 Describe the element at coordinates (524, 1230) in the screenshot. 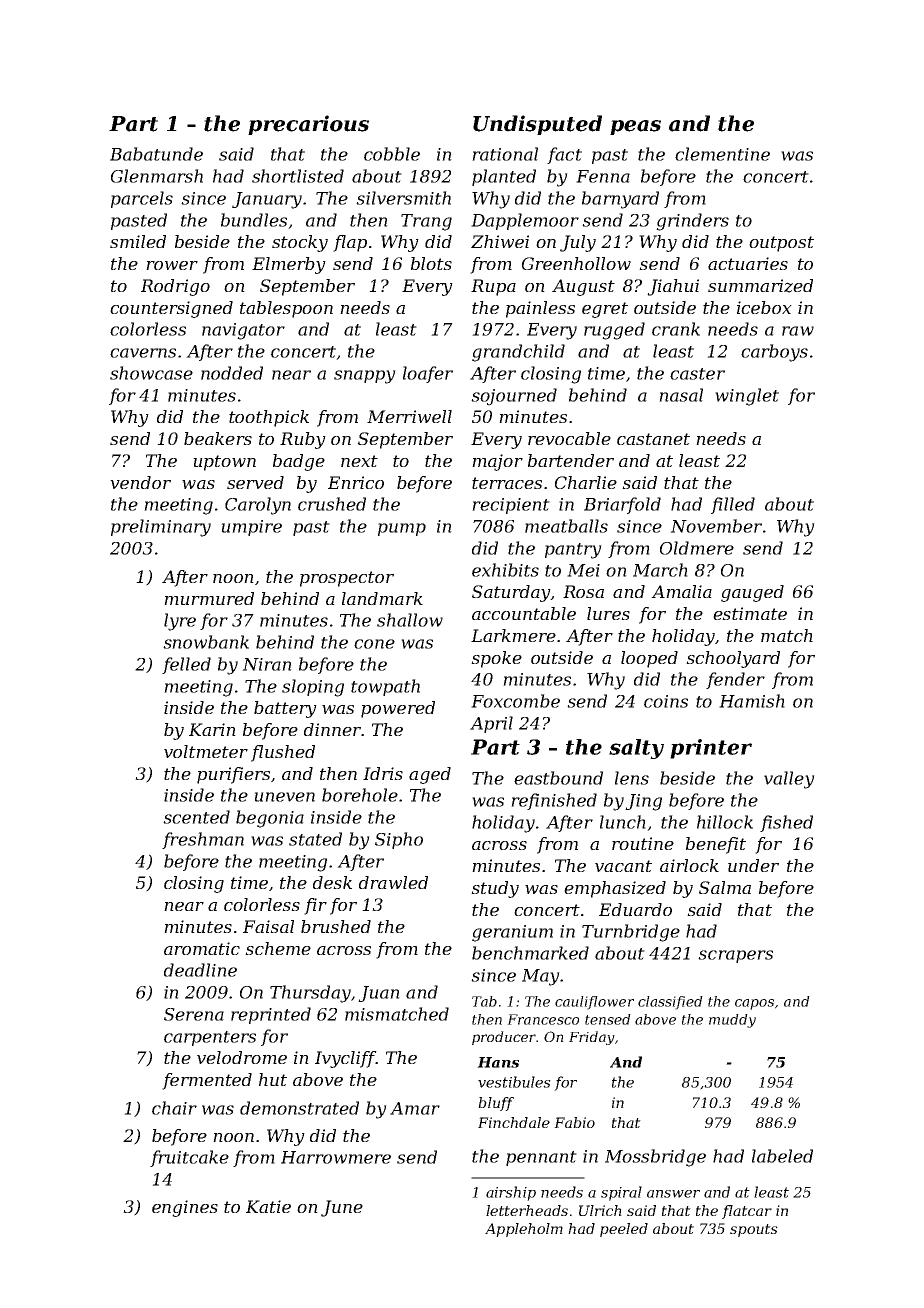

I see `Appleholm` at that location.
